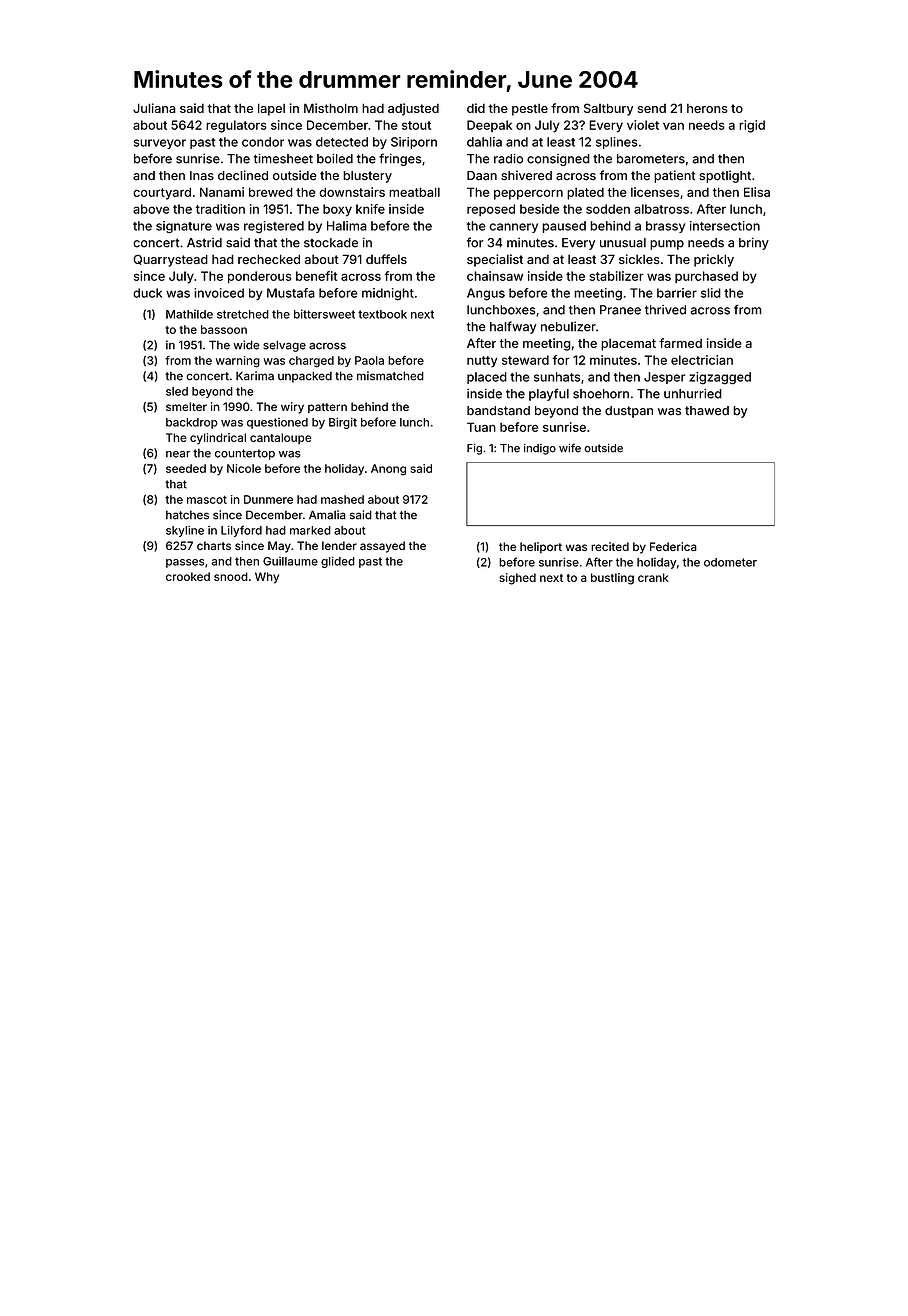 The image size is (908, 1316). What do you see at coordinates (476, 108) in the screenshot?
I see `did` at bounding box center [476, 108].
